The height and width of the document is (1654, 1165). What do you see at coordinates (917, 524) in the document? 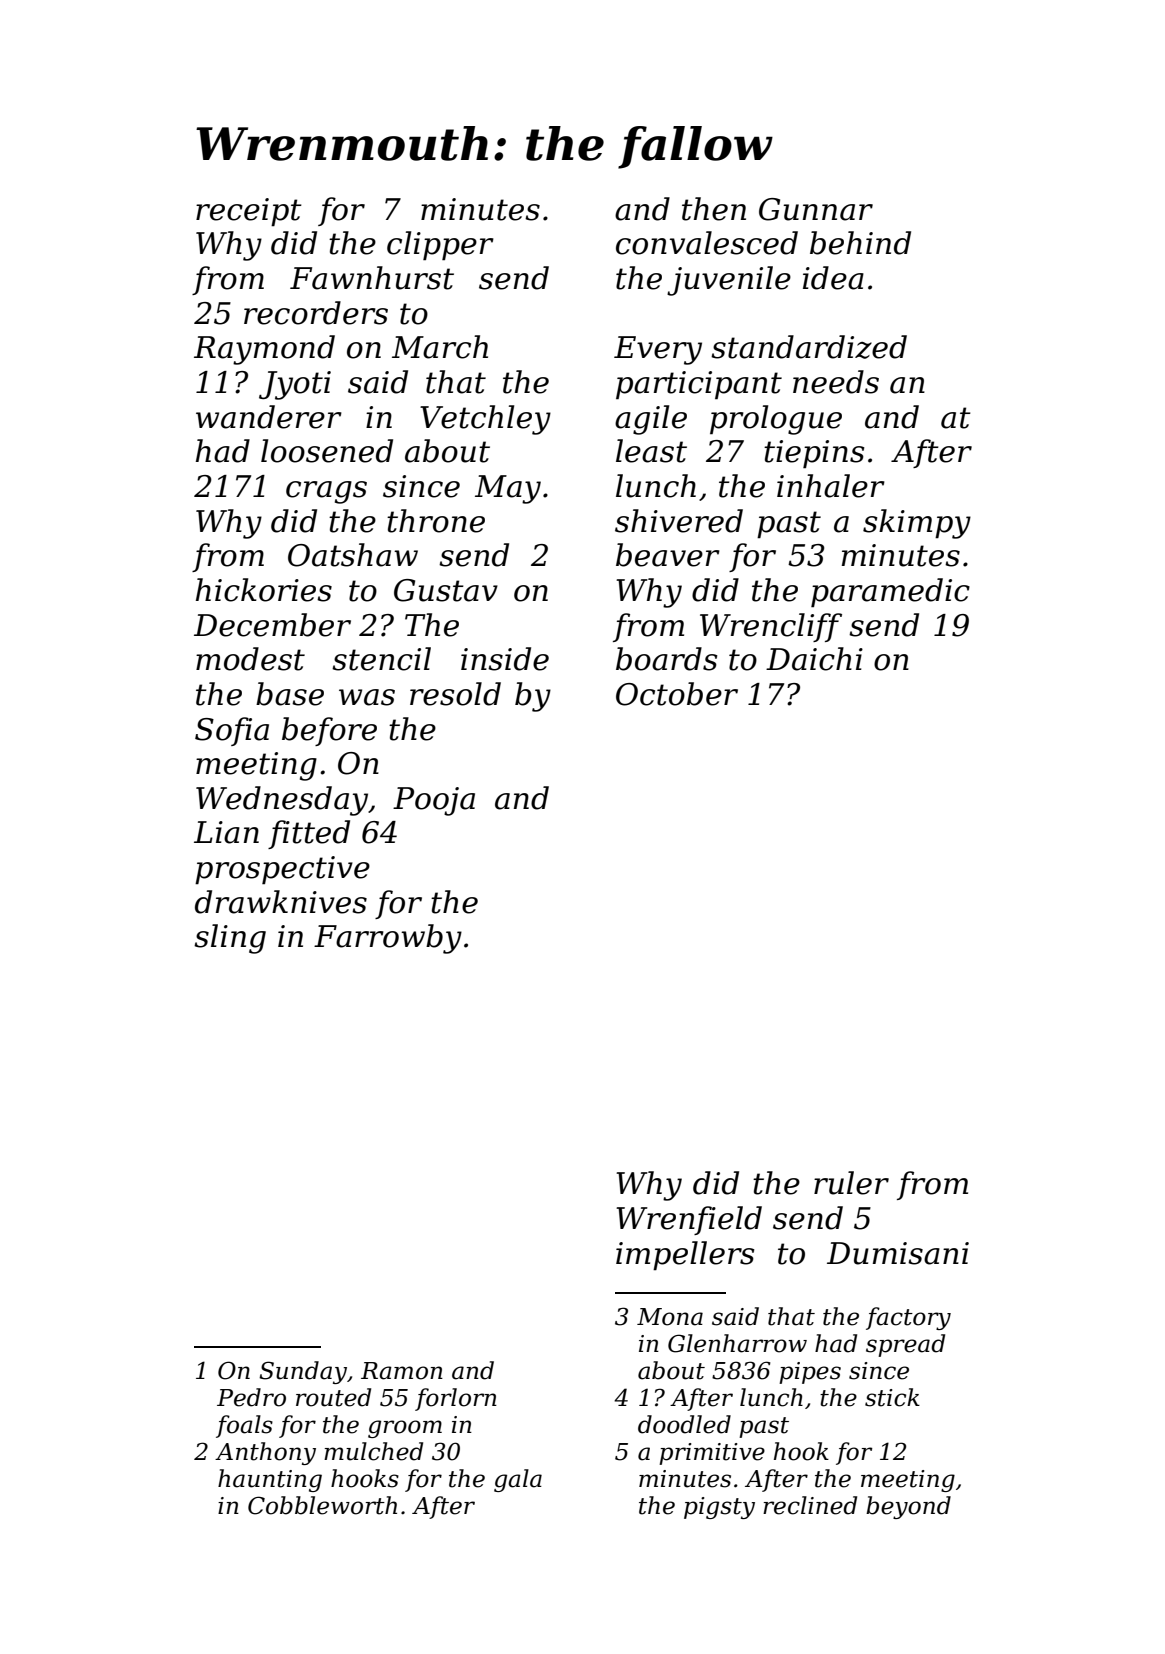
I see `skimpy` at bounding box center [917, 524].
